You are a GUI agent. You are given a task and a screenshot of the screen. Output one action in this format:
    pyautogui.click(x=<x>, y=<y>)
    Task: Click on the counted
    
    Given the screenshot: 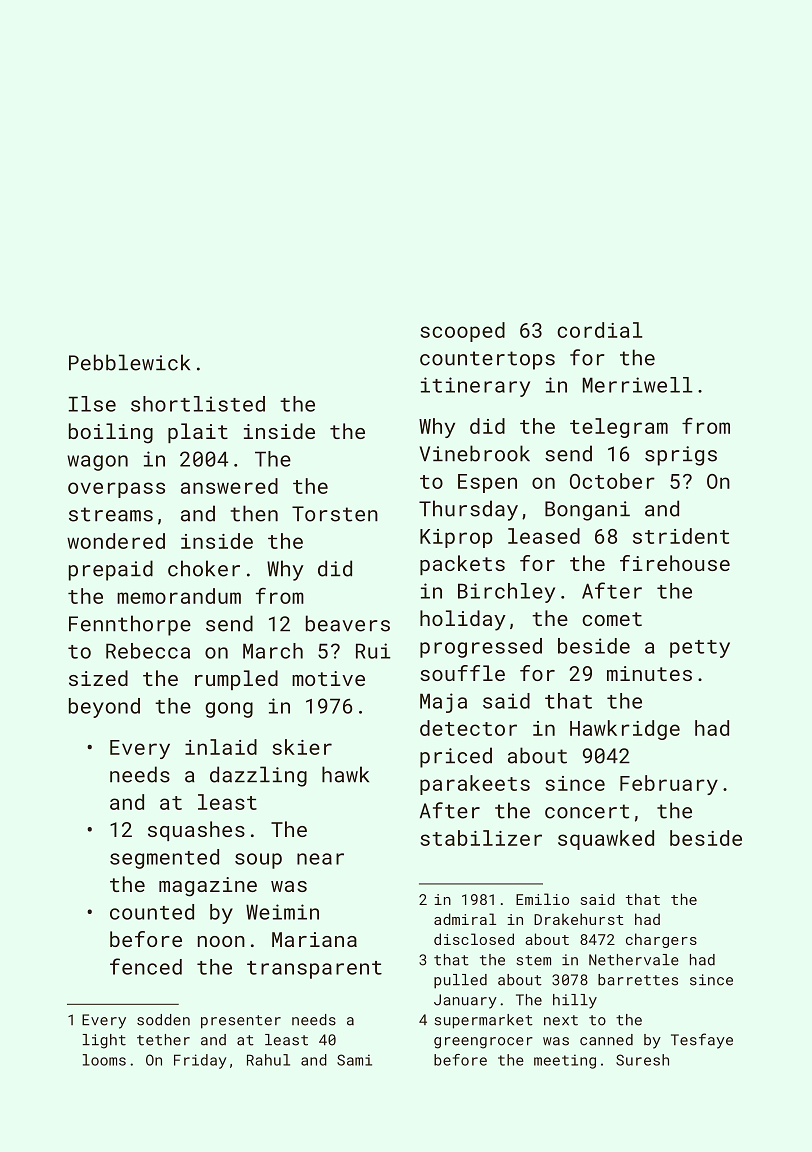 What is the action you would take?
    pyautogui.click(x=152, y=912)
